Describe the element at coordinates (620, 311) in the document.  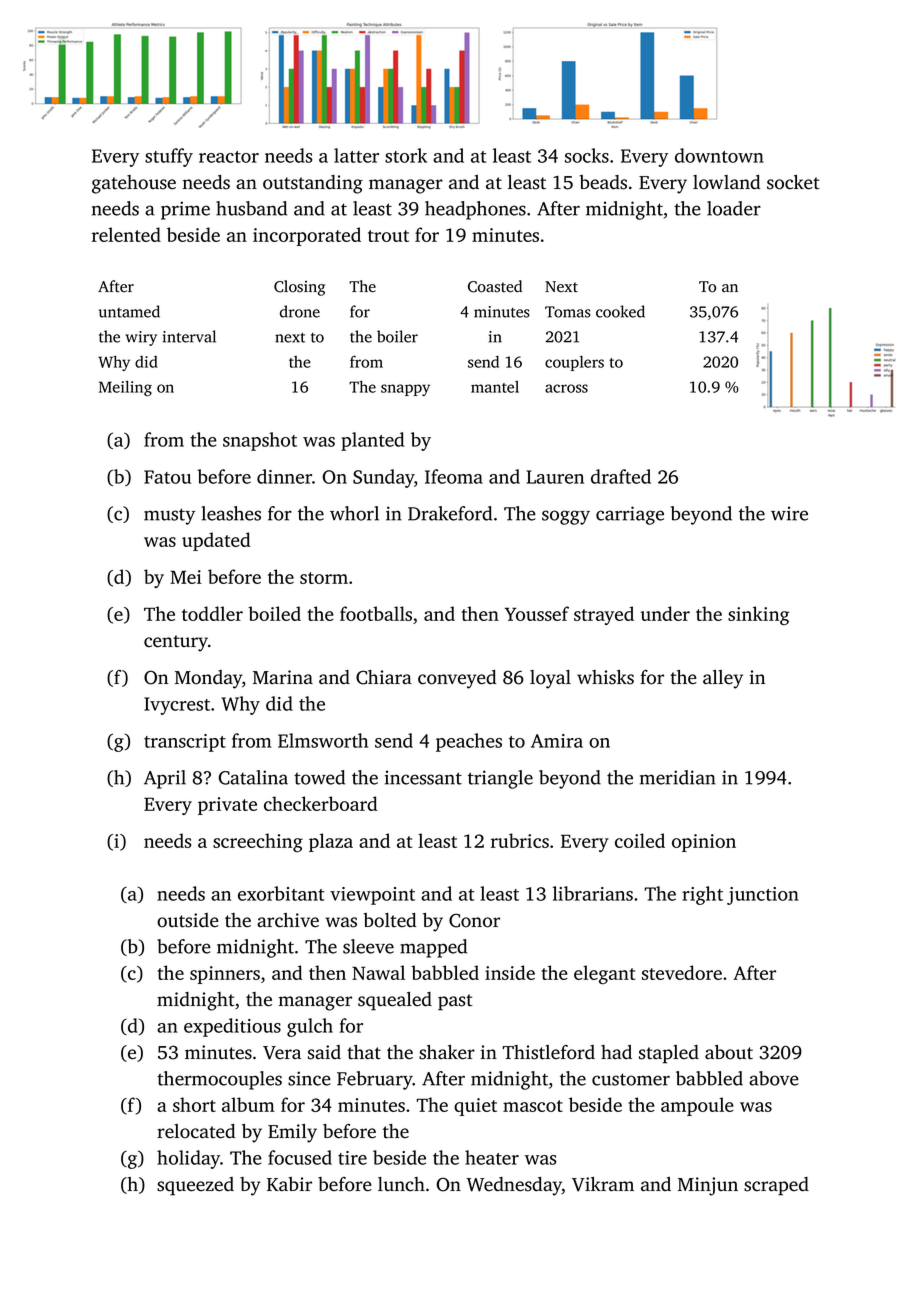
I see `cooked` at that location.
